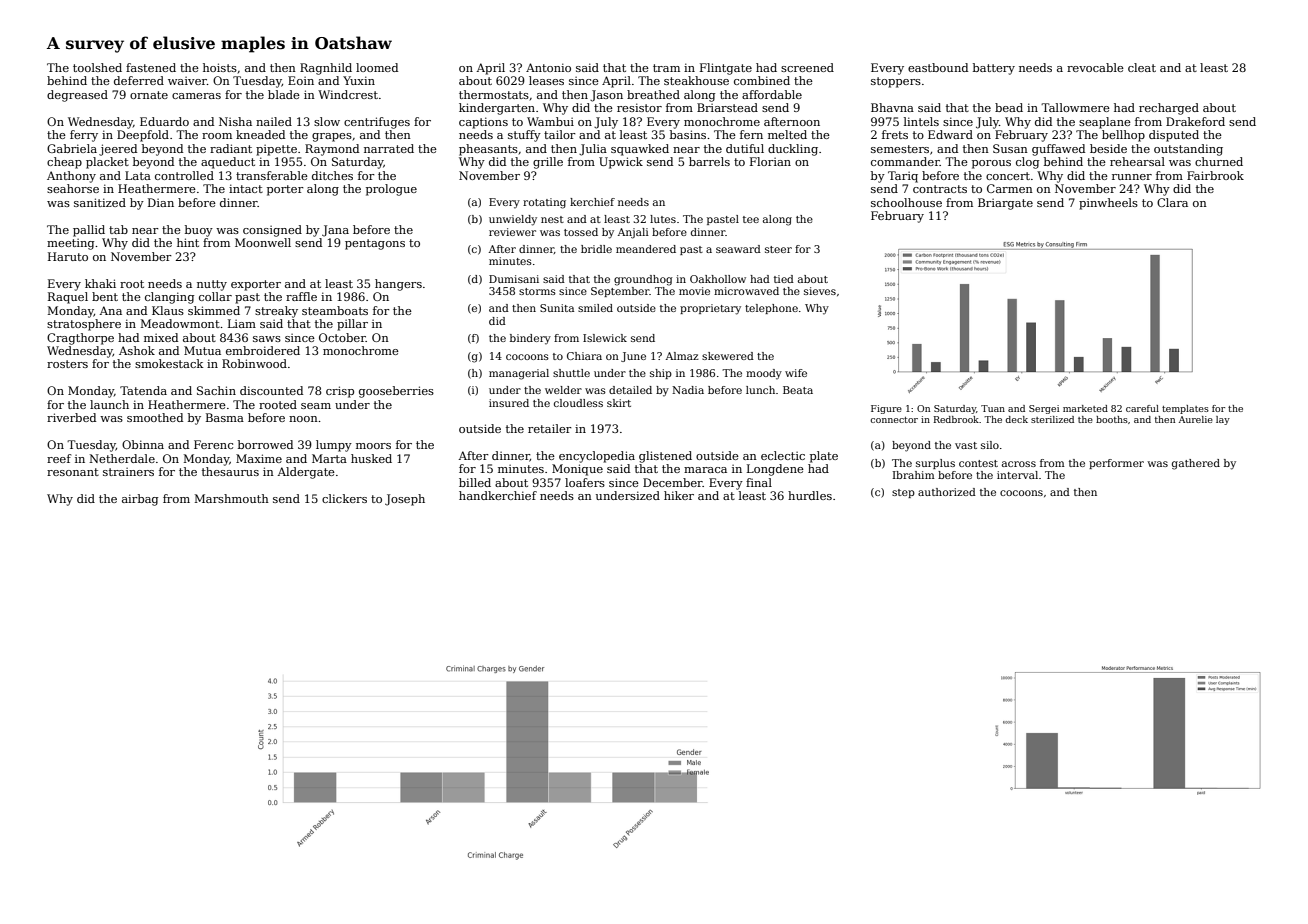 This image has width=1308, height=924. Describe the element at coordinates (994, 69) in the image. I see `battery` at that location.
